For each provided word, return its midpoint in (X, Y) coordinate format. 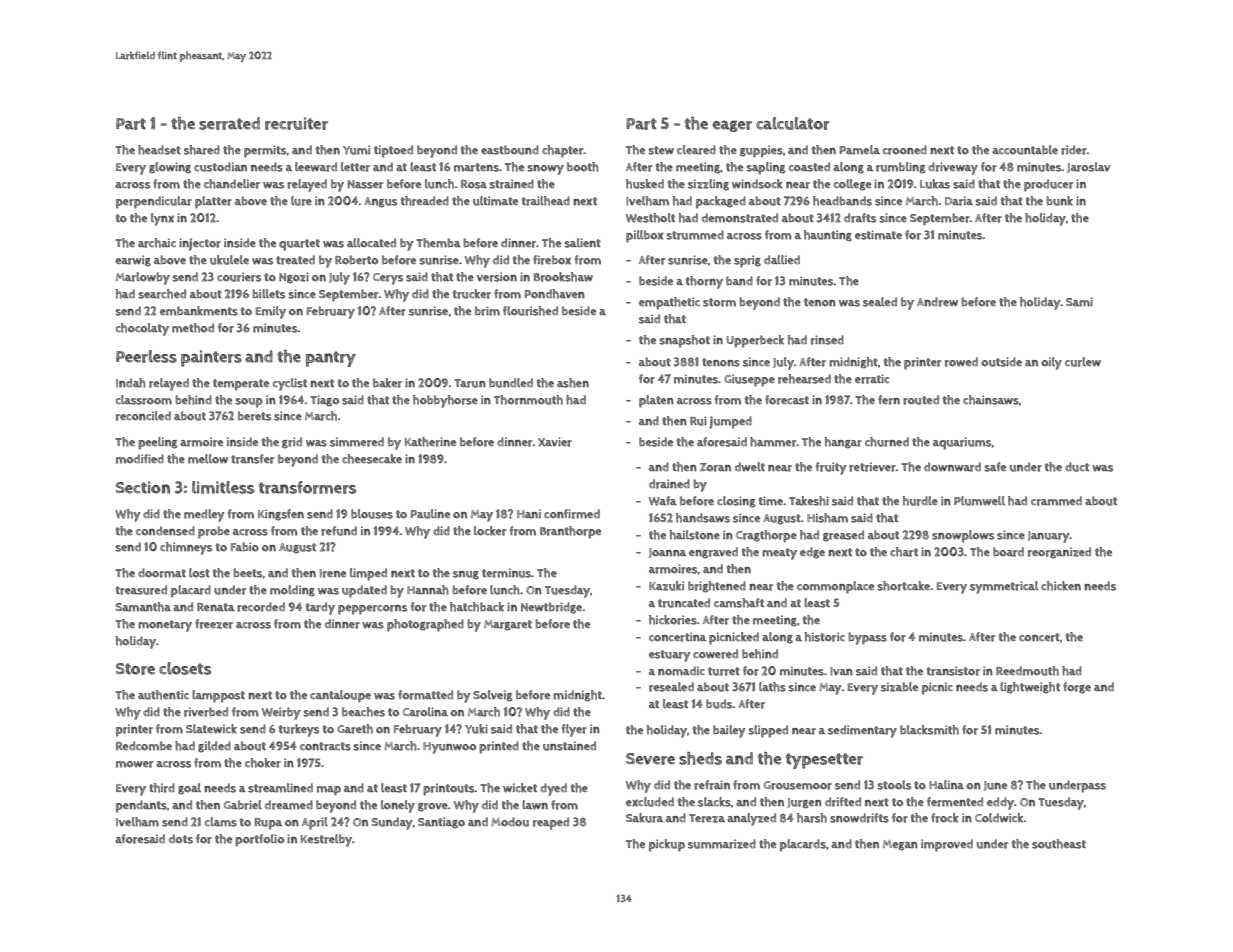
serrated (229, 123)
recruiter (296, 123)
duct (1077, 467)
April (315, 823)
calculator (793, 123)
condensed (165, 531)
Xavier (555, 442)
